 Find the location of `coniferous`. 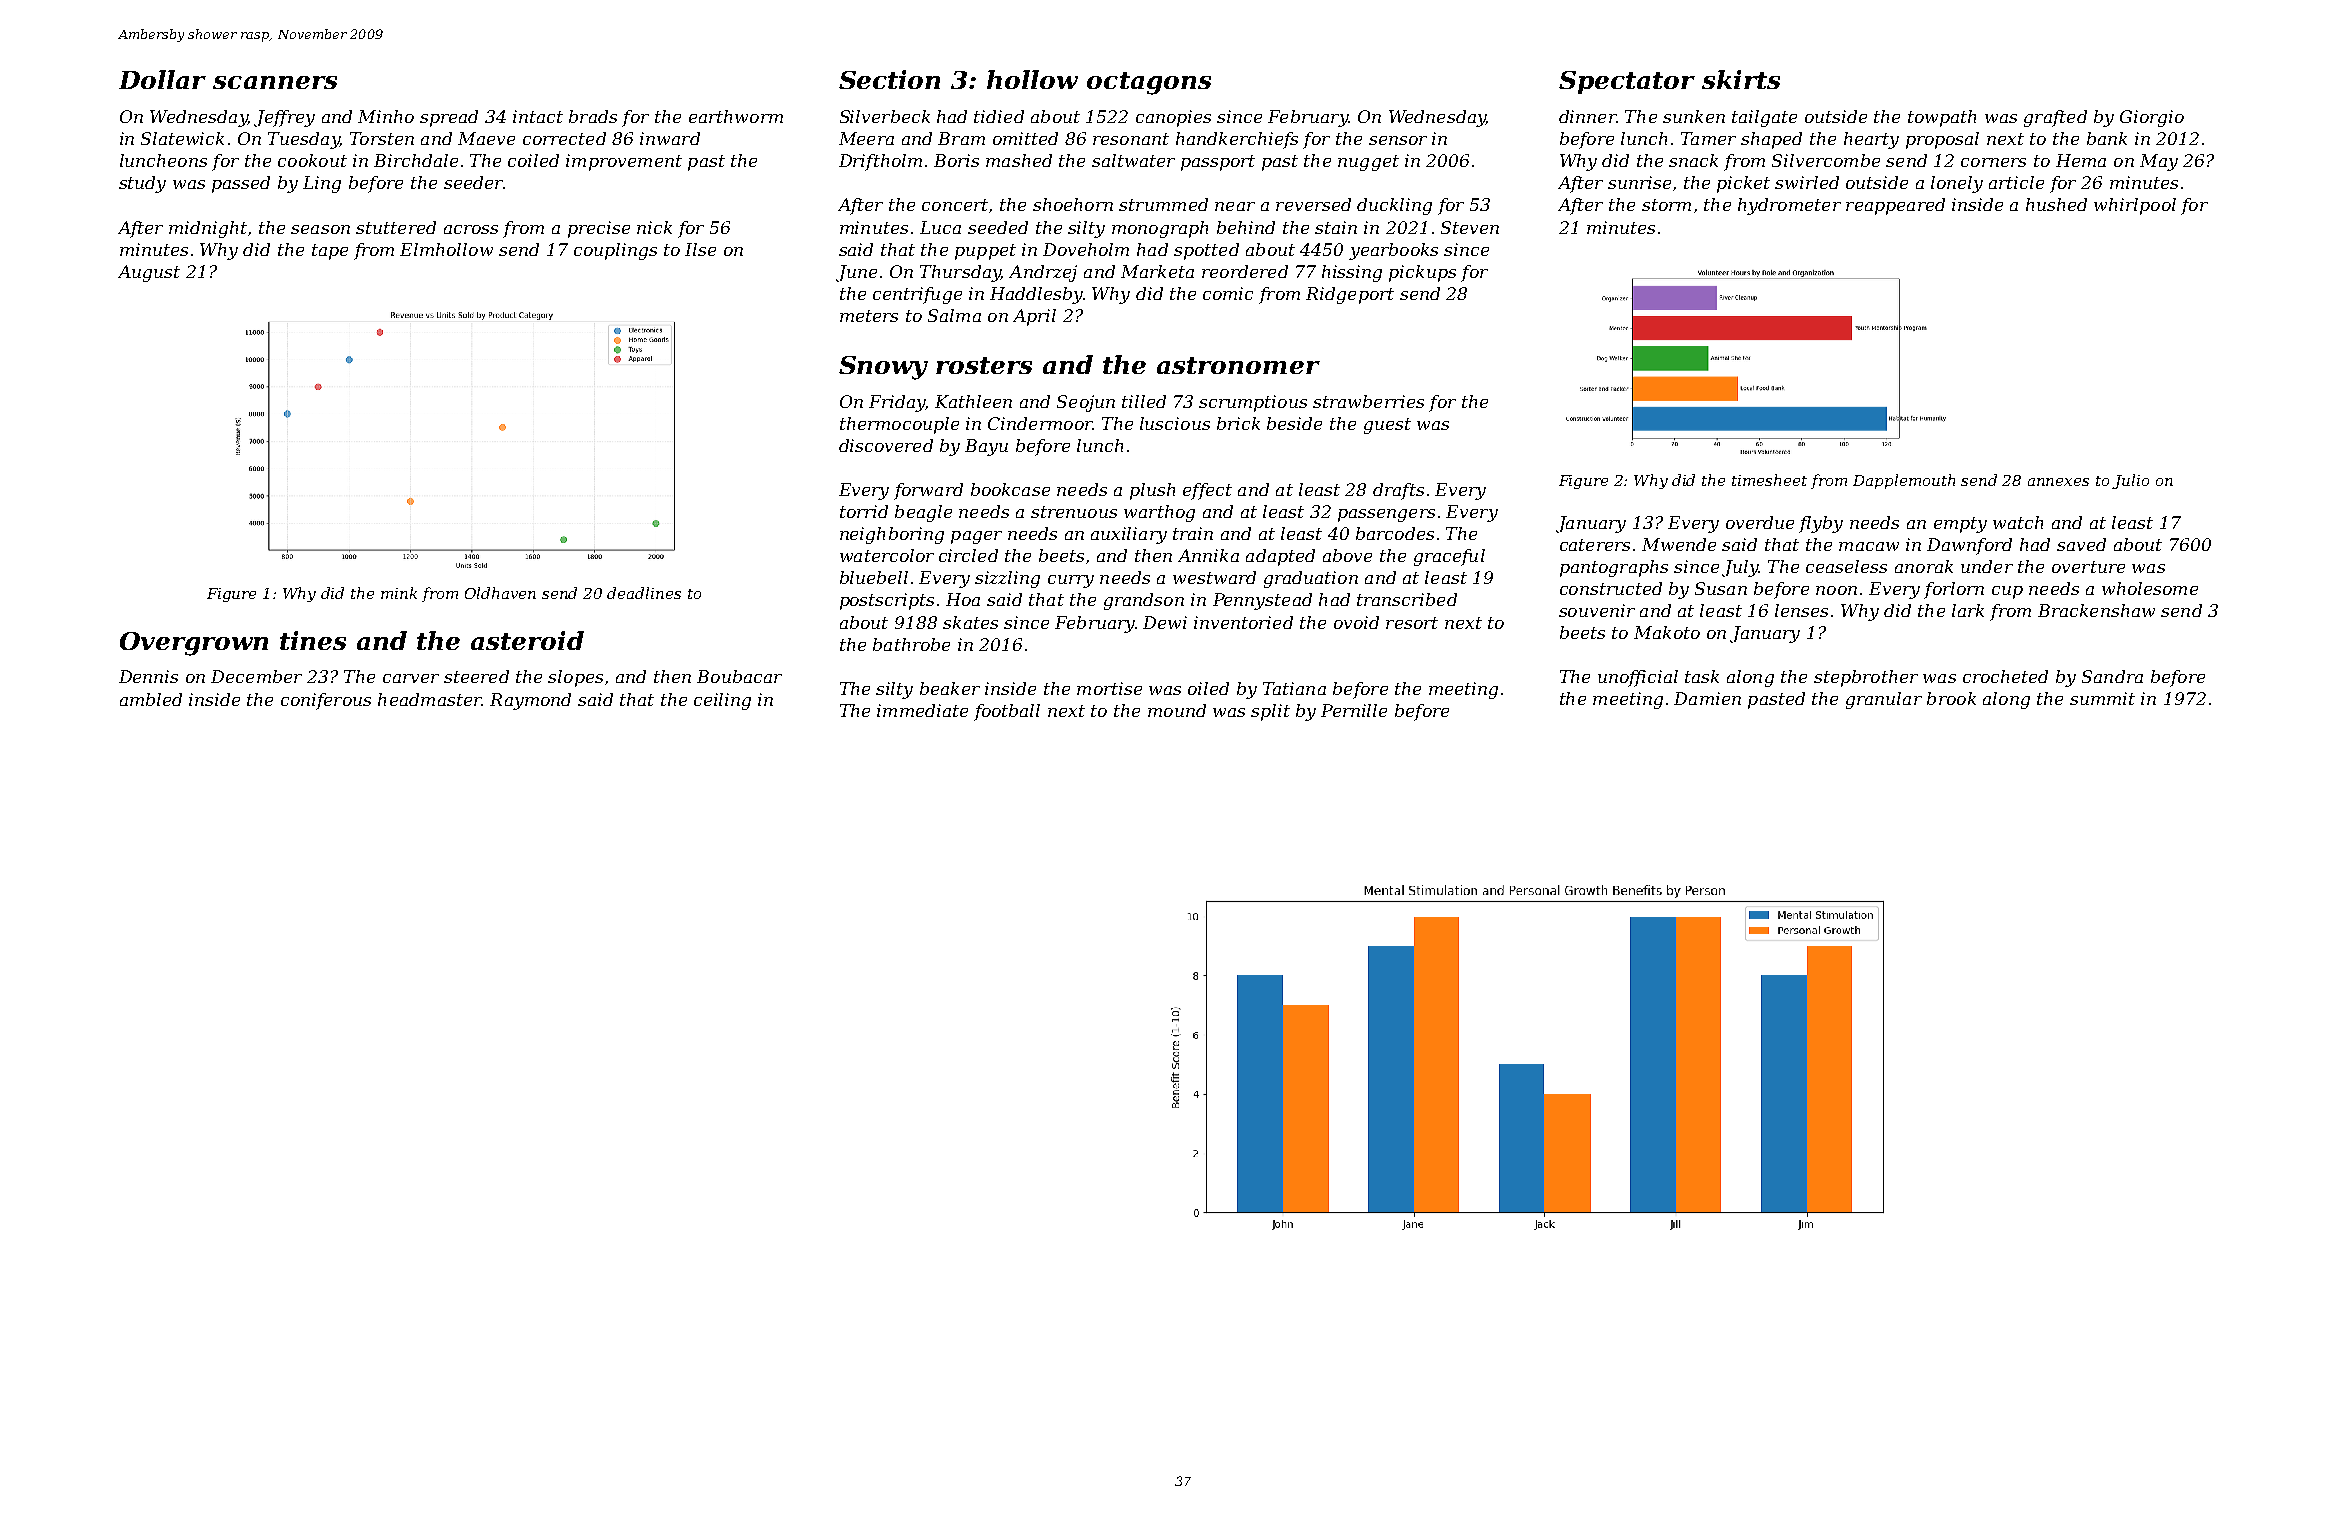

coniferous is located at coordinates (326, 701).
